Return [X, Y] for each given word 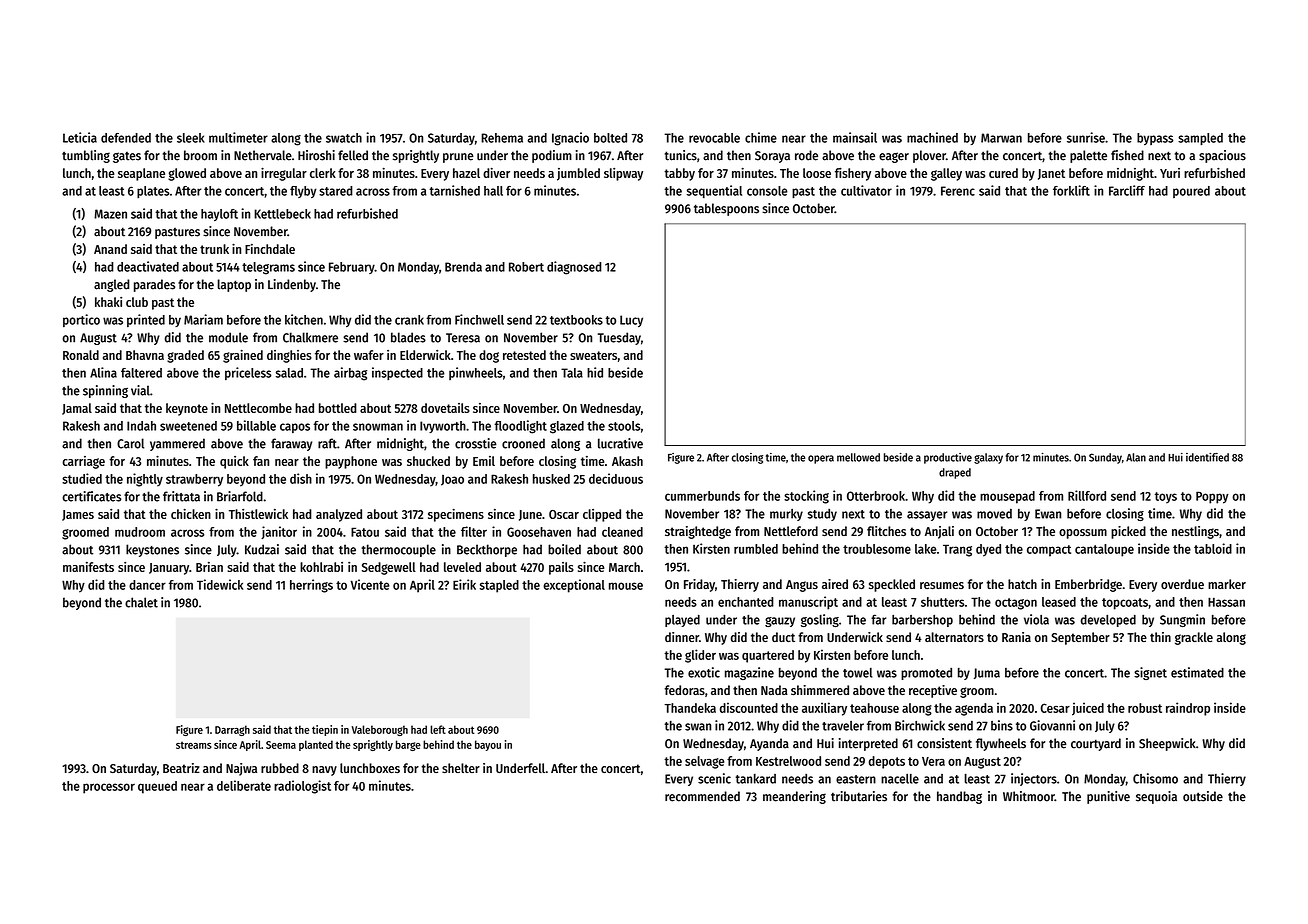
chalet [141, 602]
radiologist [302, 787]
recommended [702, 796]
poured [1191, 192]
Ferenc [958, 191]
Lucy [631, 321]
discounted [749, 707]
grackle [1194, 638]
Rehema [502, 138]
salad [289, 373]
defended [126, 138]
